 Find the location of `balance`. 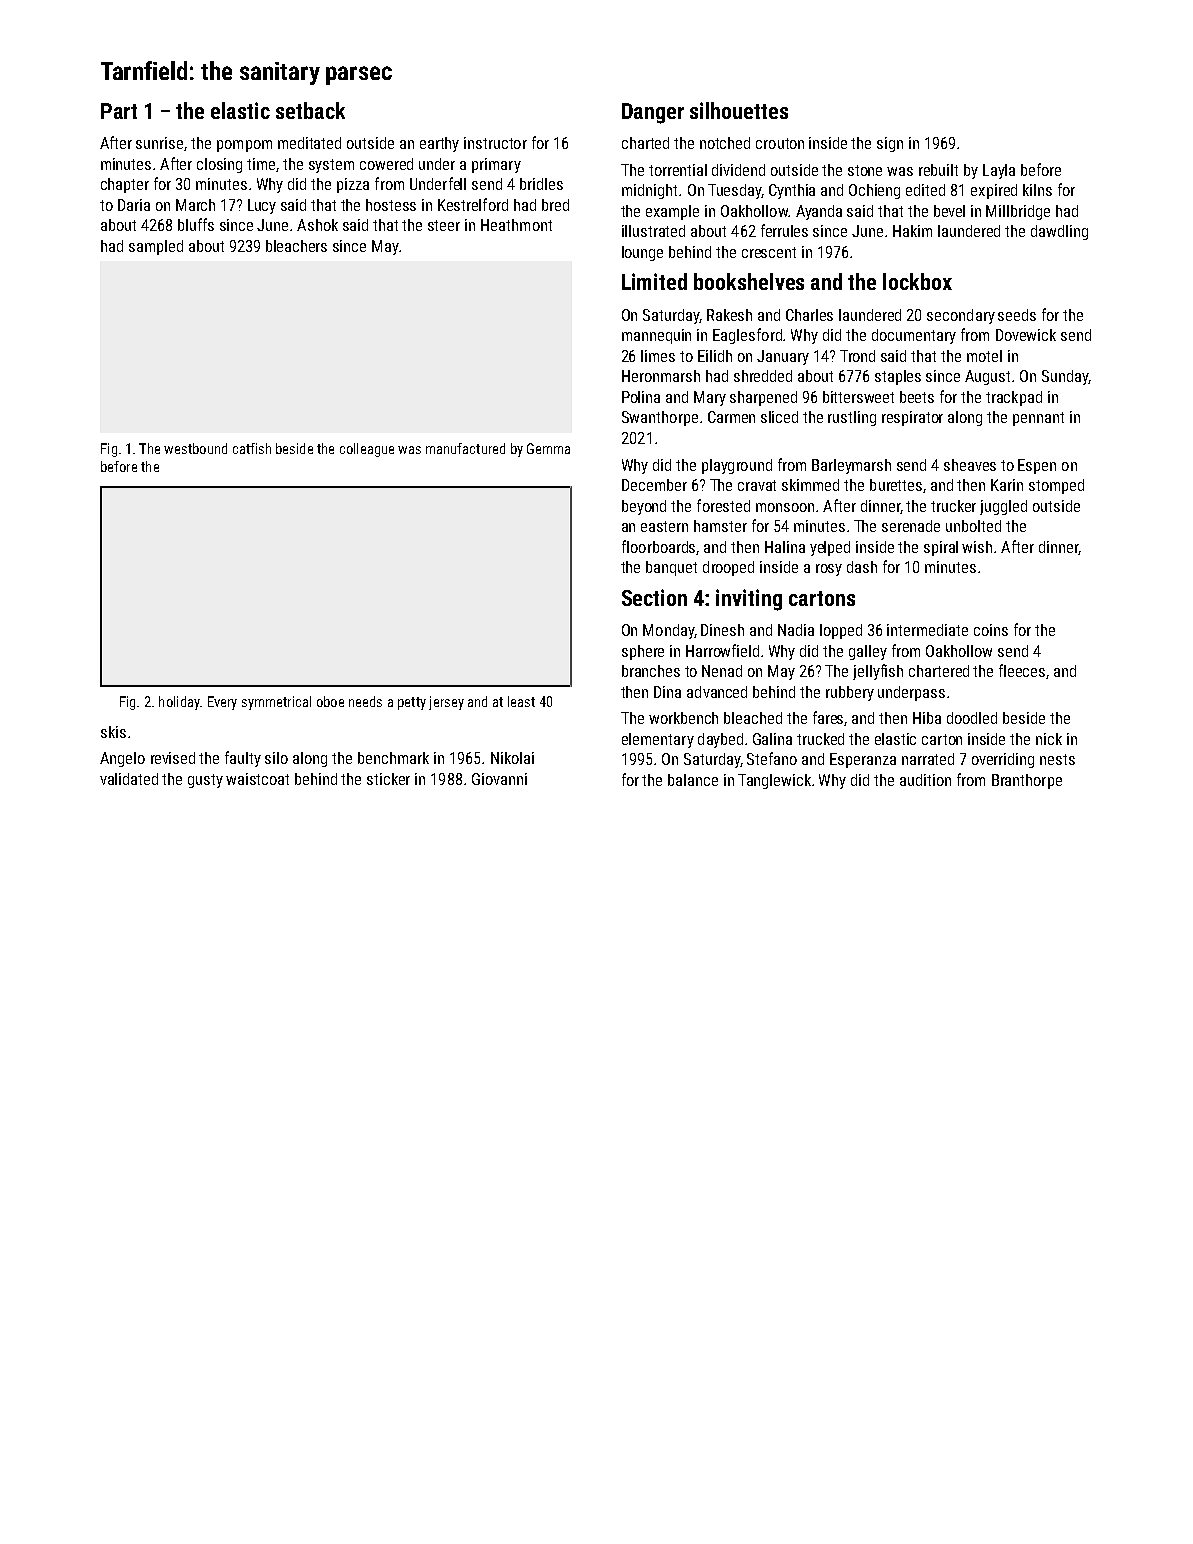

balance is located at coordinates (693, 780).
